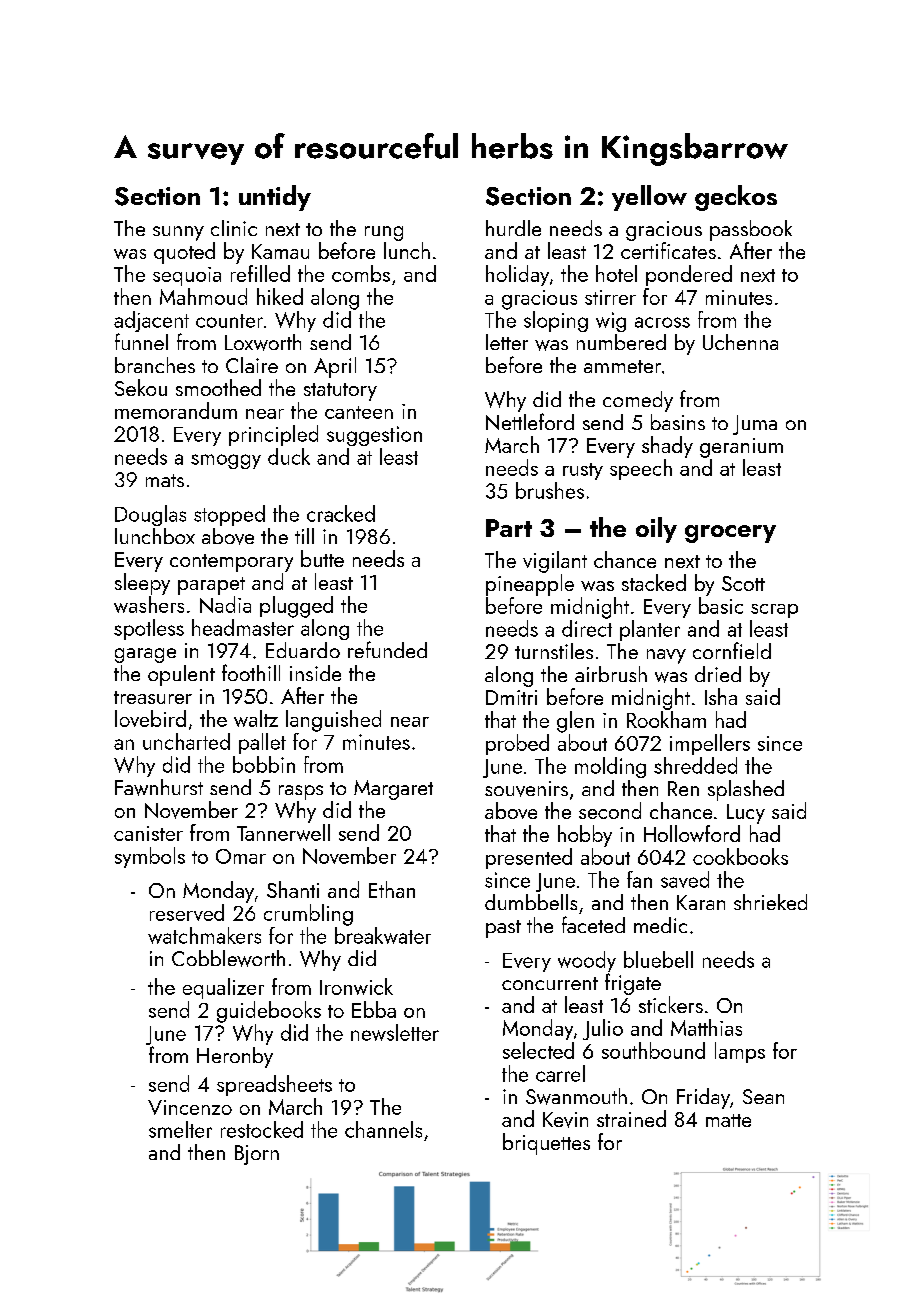  What do you see at coordinates (736, 198) in the document?
I see `geckos` at bounding box center [736, 198].
